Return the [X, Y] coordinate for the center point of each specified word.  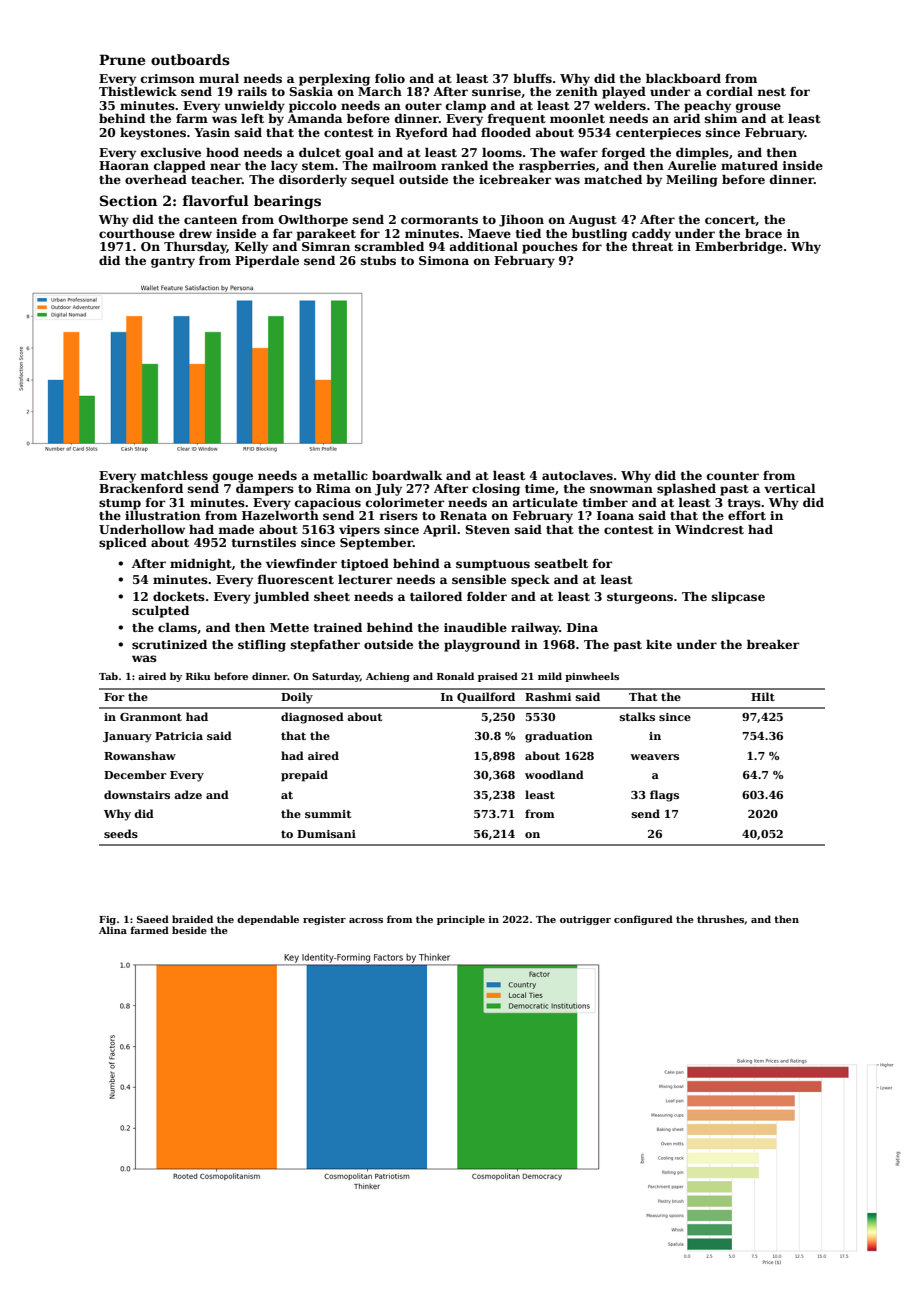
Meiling [692, 180]
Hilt [763, 696]
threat [652, 246]
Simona [444, 260]
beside [189, 930]
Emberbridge [739, 247]
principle [461, 920]
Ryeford [422, 134]
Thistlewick [138, 91]
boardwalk [407, 475]
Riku [198, 676]
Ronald [455, 676]
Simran [326, 246]
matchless [174, 475]
